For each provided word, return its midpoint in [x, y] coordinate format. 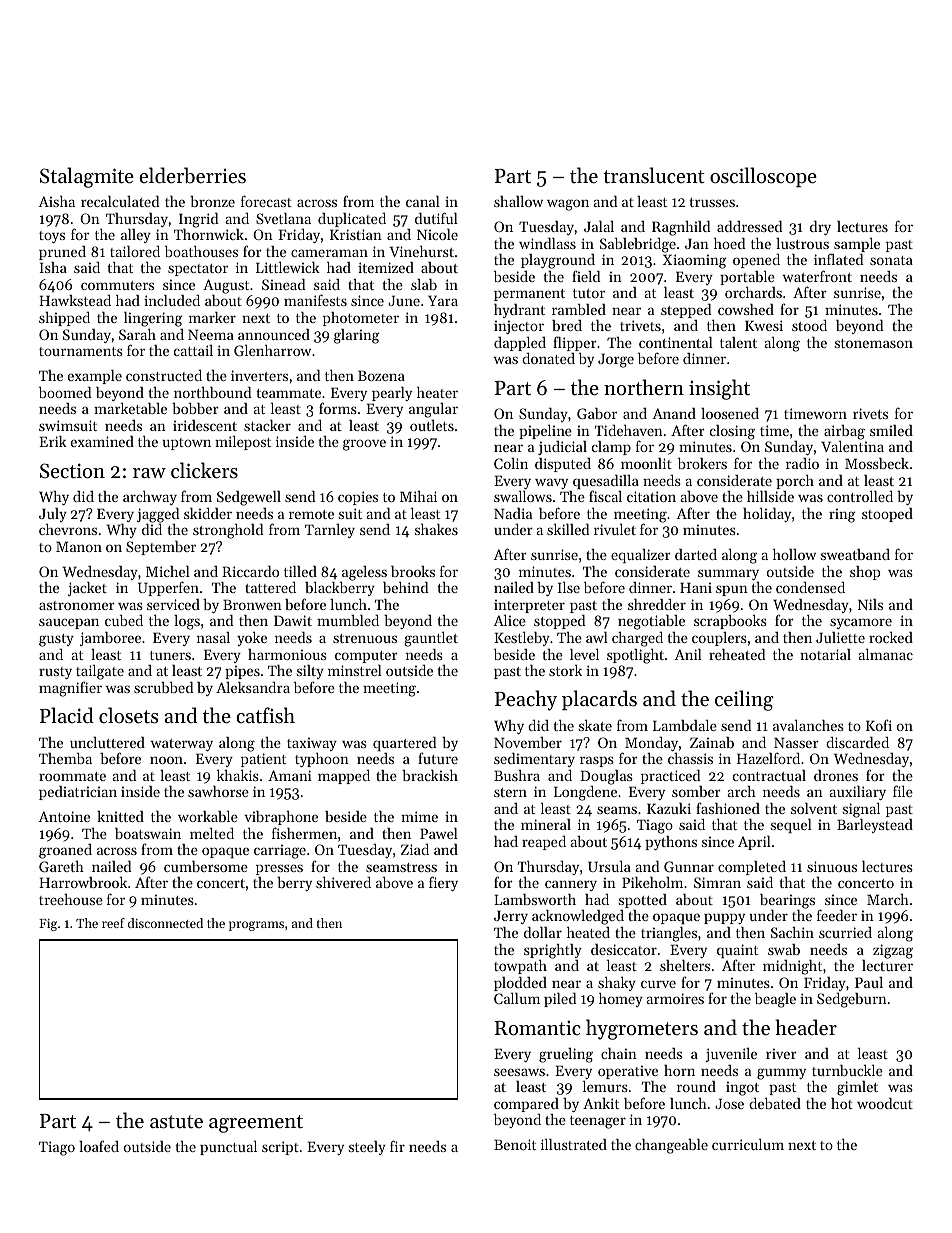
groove [364, 445]
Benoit [515, 1144]
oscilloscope [763, 177]
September [161, 548]
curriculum [748, 1144]
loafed [99, 1146]
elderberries [192, 175]
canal [423, 201]
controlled [860, 496]
